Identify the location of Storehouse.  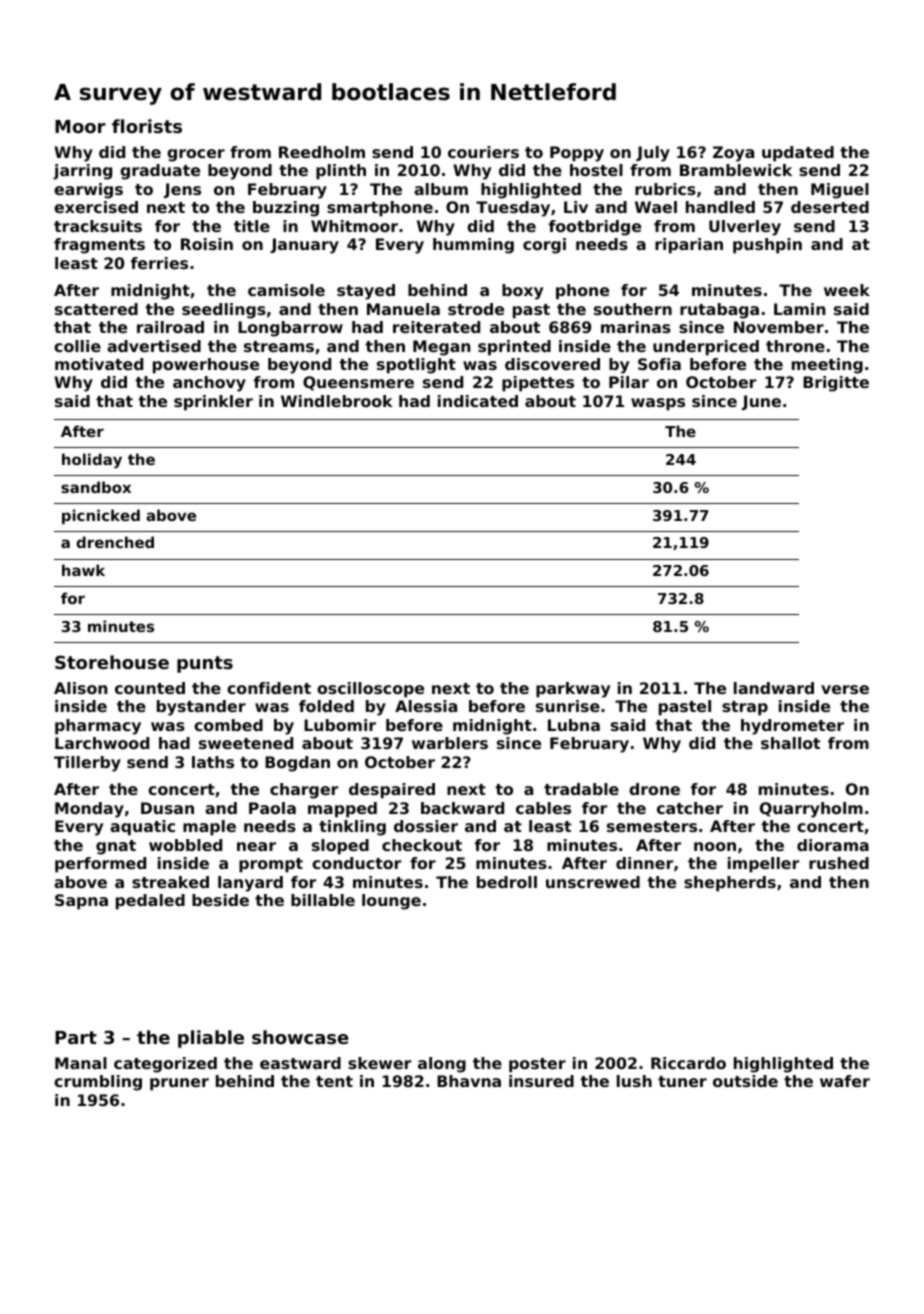
(112, 662).
